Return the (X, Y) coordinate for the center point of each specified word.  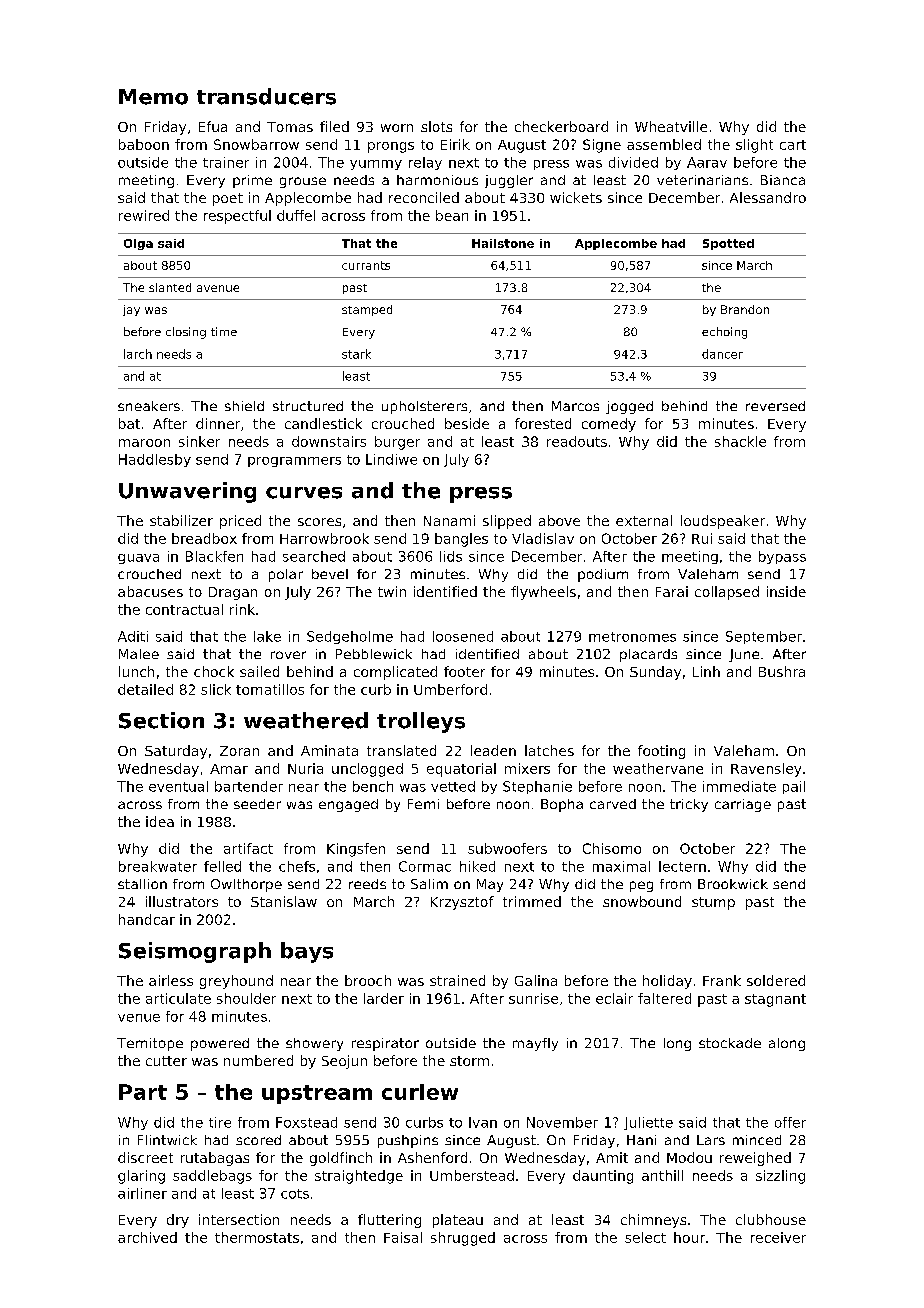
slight (754, 146)
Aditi (133, 636)
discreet (145, 1157)
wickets (576, 197)
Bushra (782, 671)
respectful (237, 217)
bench (373, 786)
